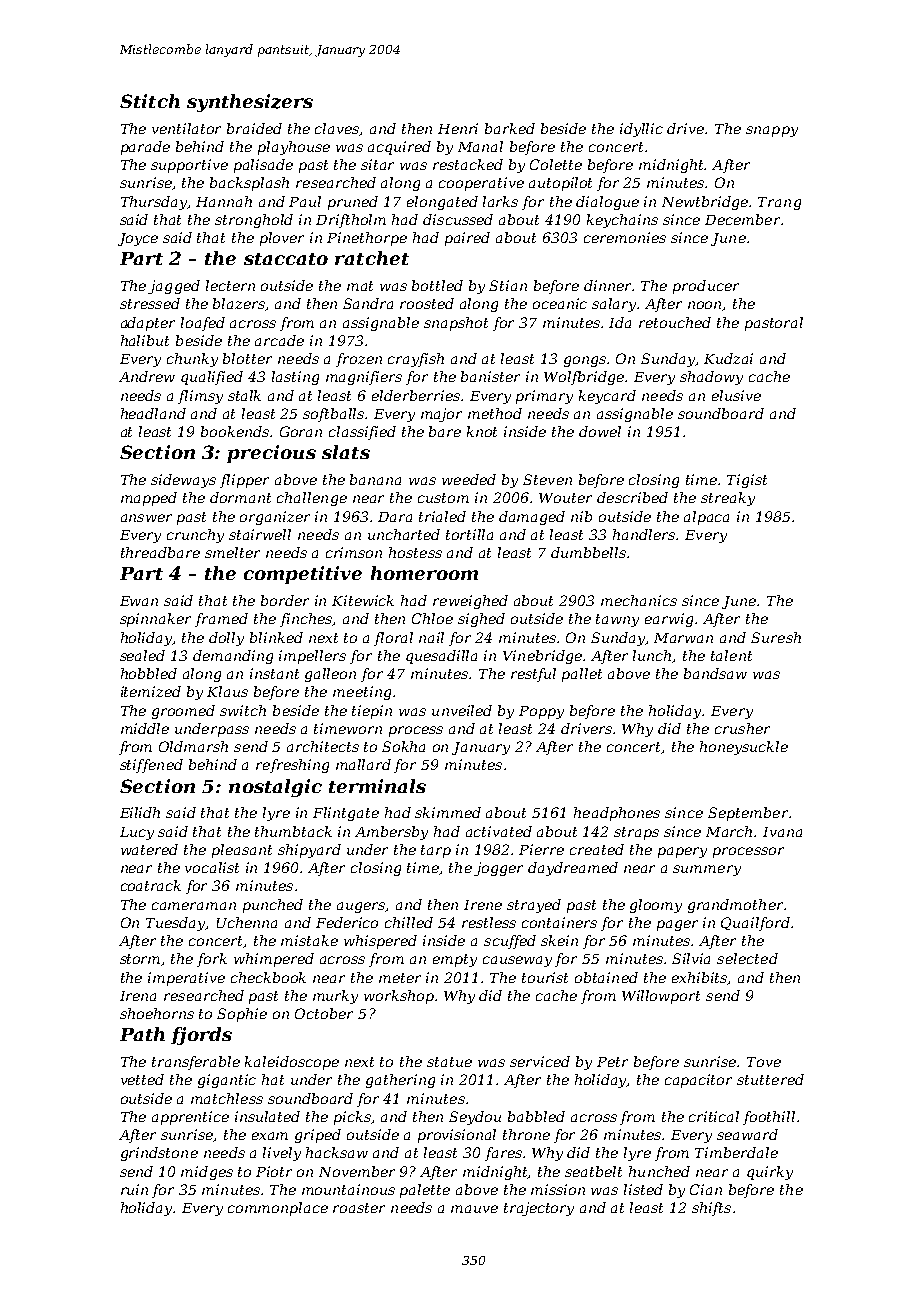 Image resolution: width=924 pixels, height=1308 pixels. What do you see at coordinates (776, 637) in the screenshot?
I see `Suresh` at bounding box center [776, 637].
